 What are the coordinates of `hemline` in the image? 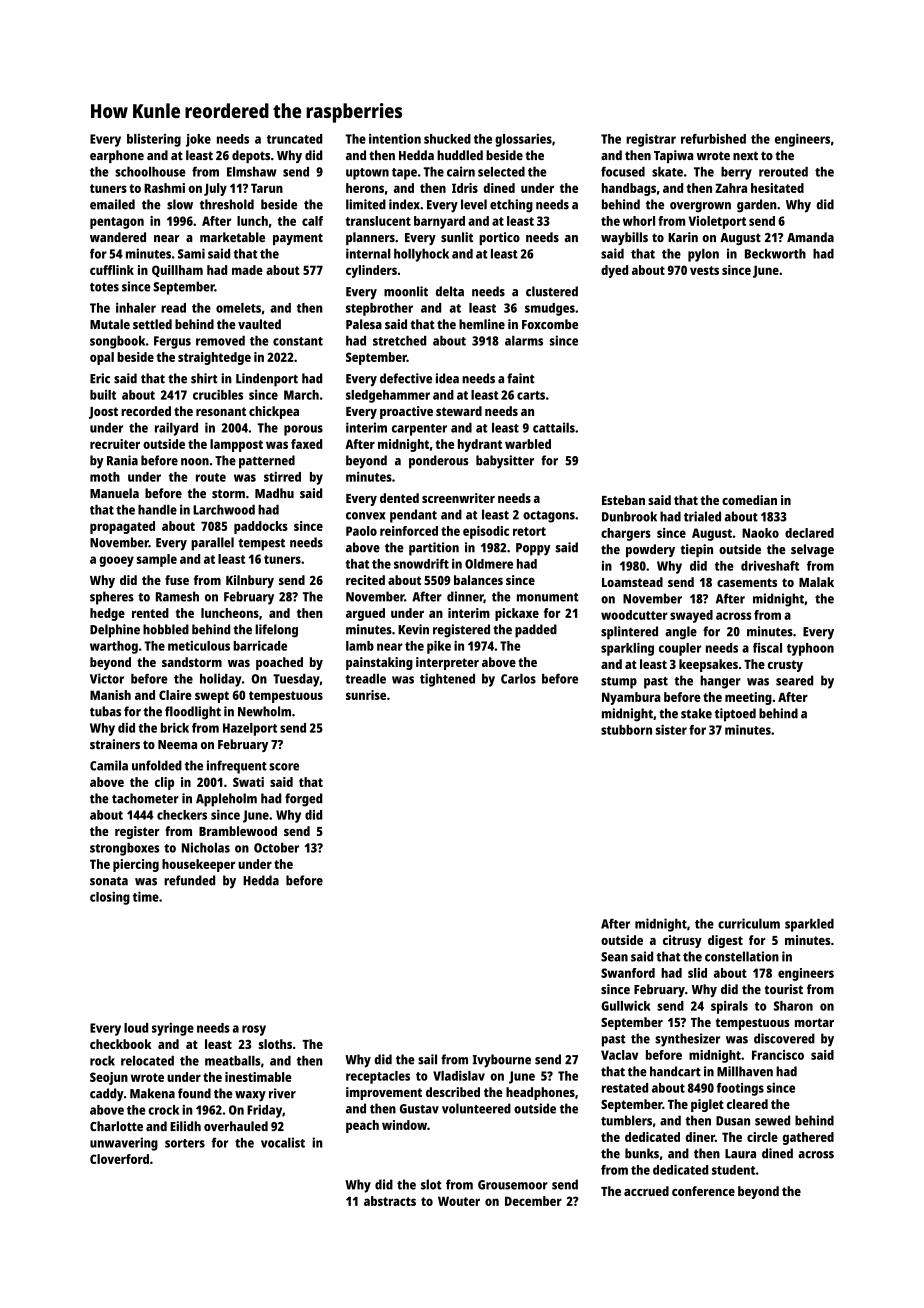 It's located at (482, 324).
